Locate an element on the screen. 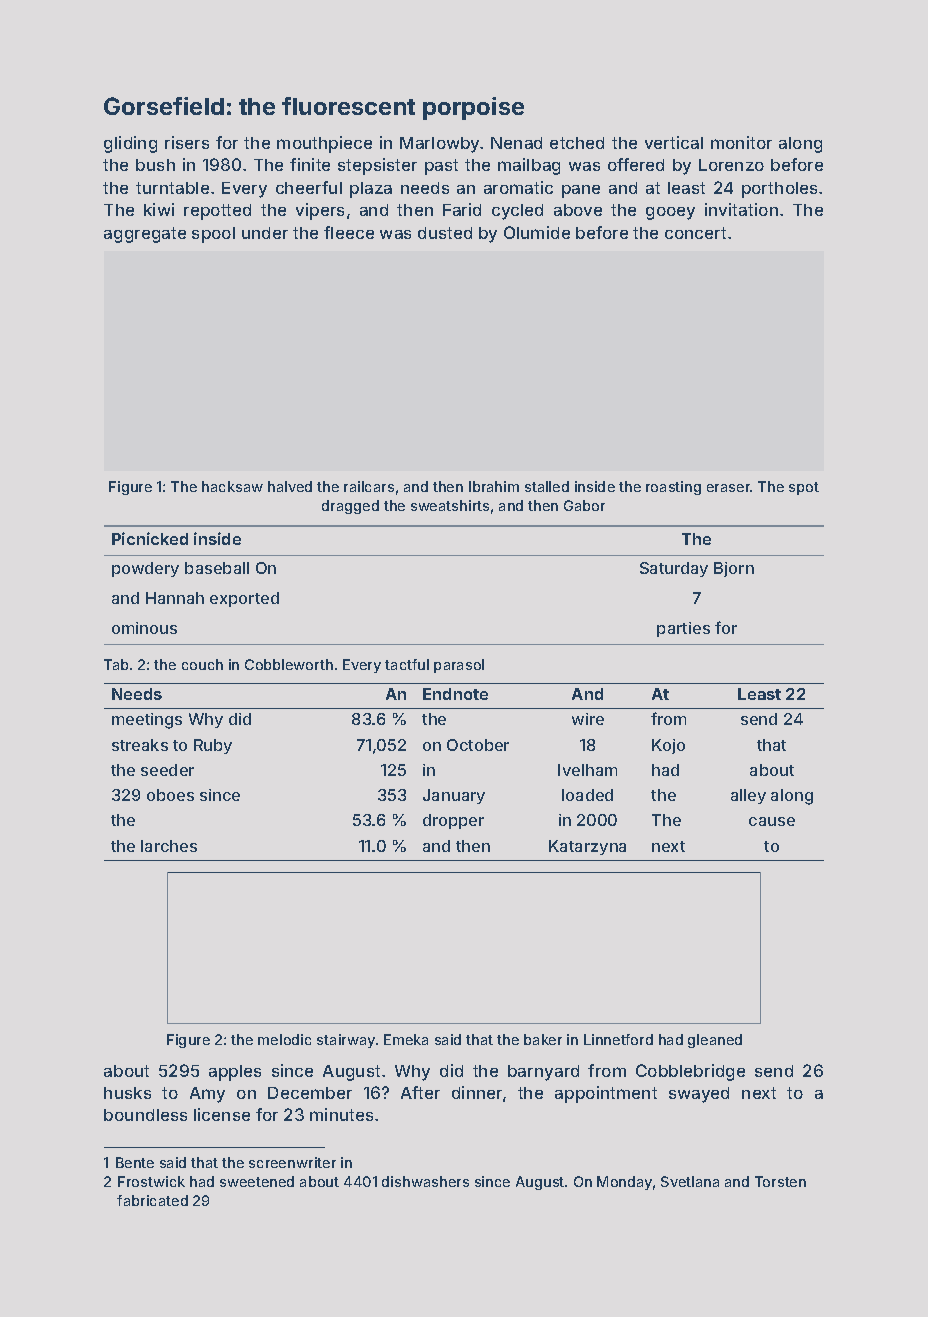 This screenshot has height=1317, width=928. gooey is located at coordinates (670, 213).
